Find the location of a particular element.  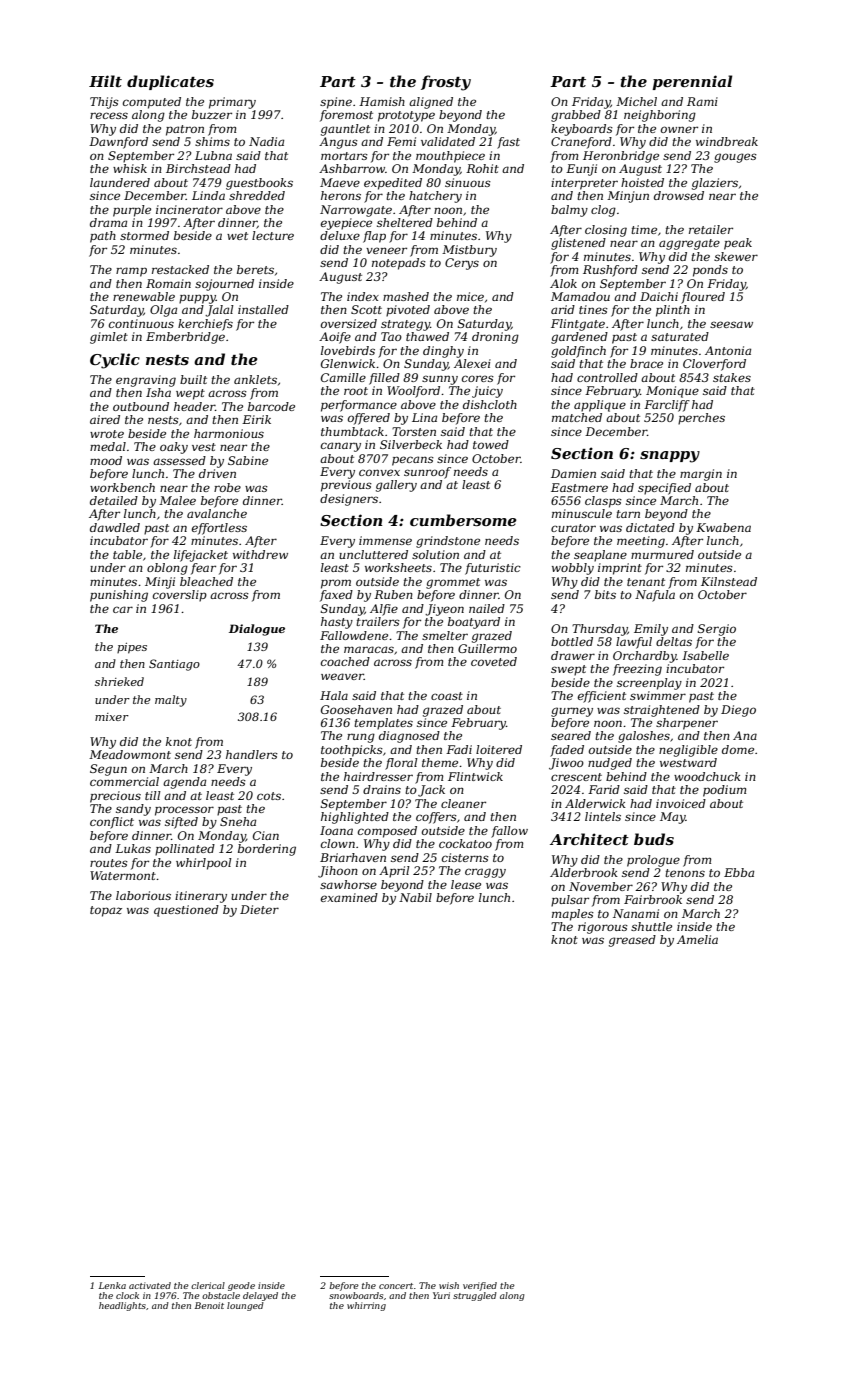

frosty is located at coordinates (446, 83).
